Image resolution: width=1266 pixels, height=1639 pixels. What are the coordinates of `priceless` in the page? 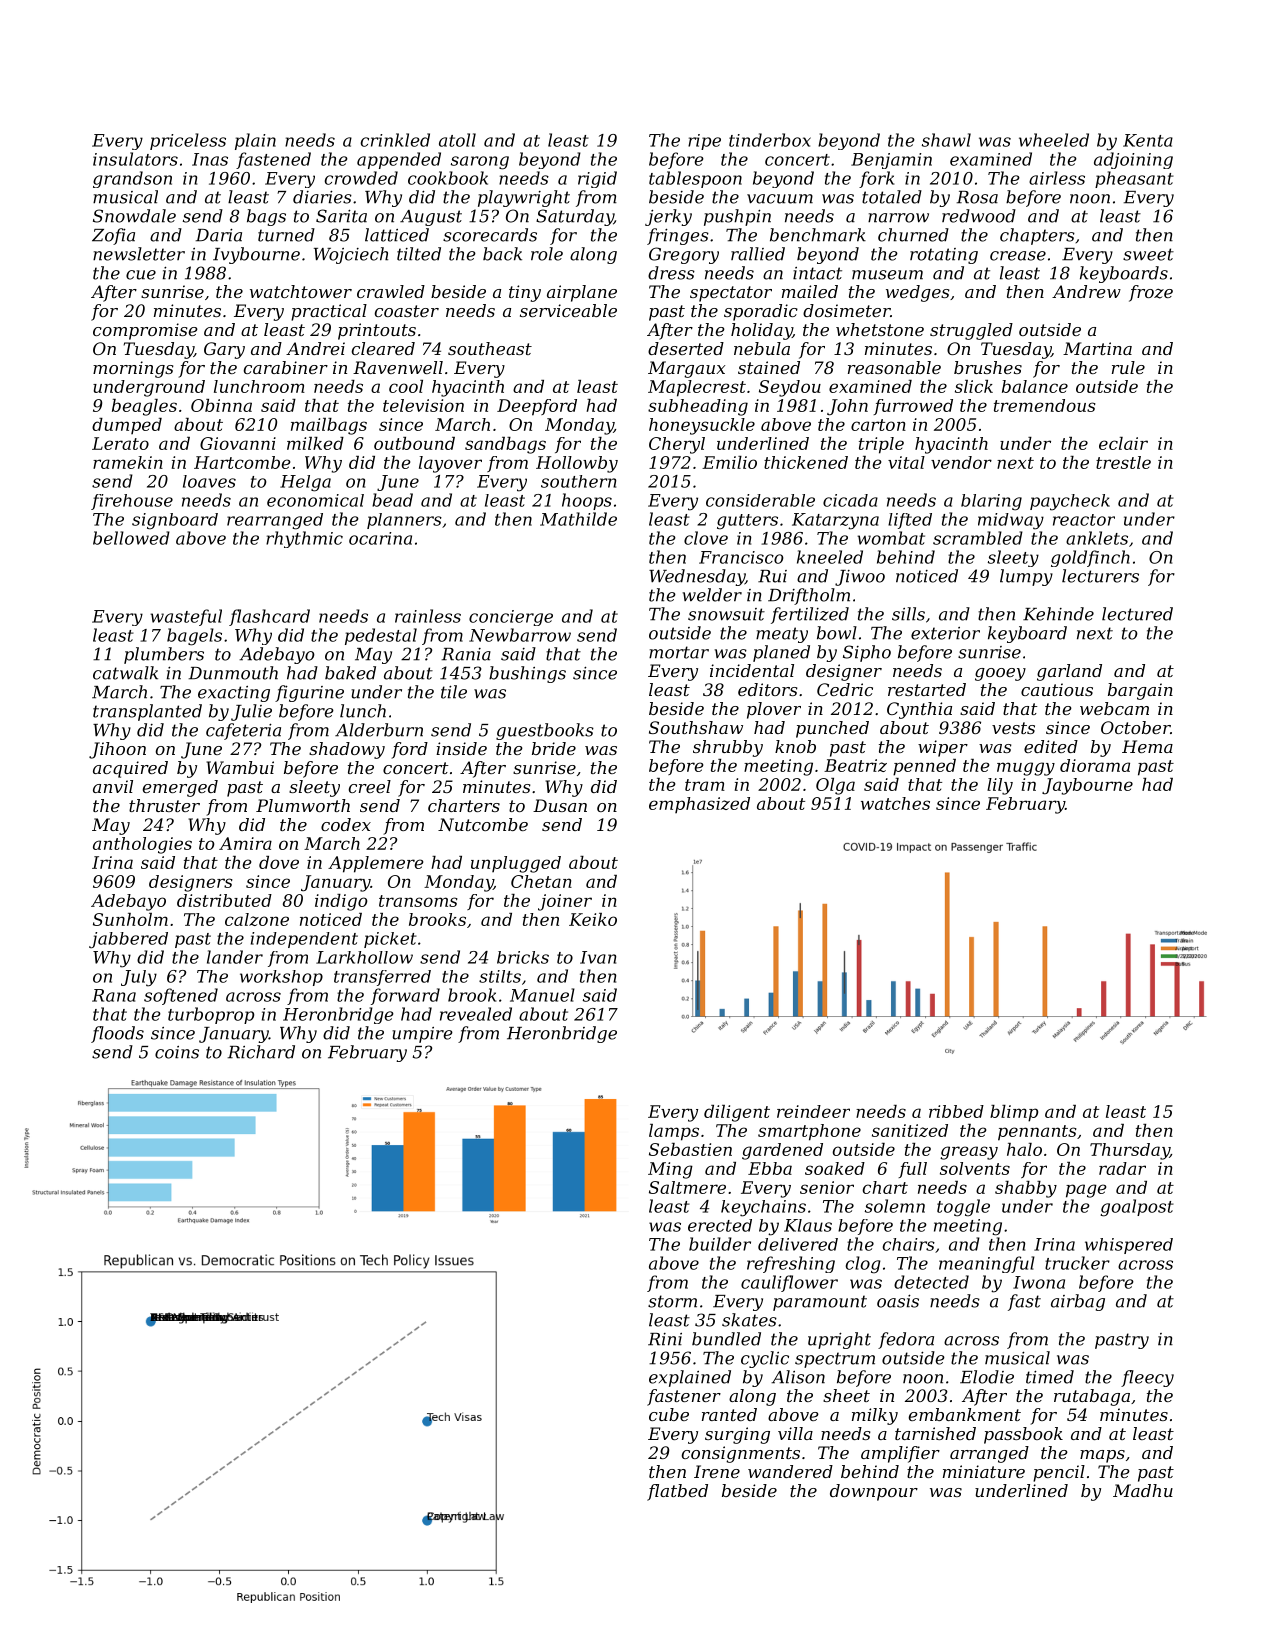 It's located at (188, 141).
